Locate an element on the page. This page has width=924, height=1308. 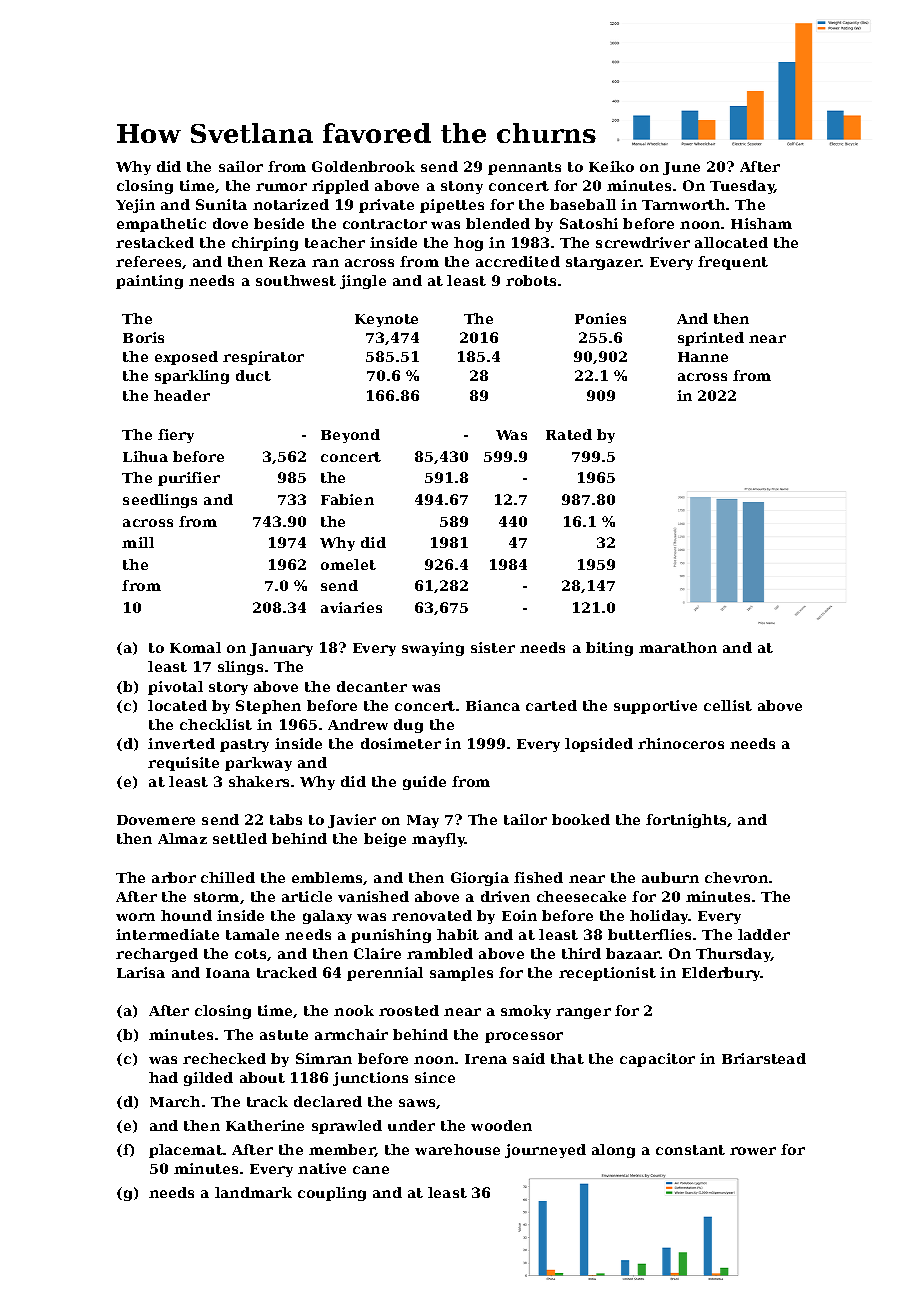
aviaries is located at coordinates (351, 607).
